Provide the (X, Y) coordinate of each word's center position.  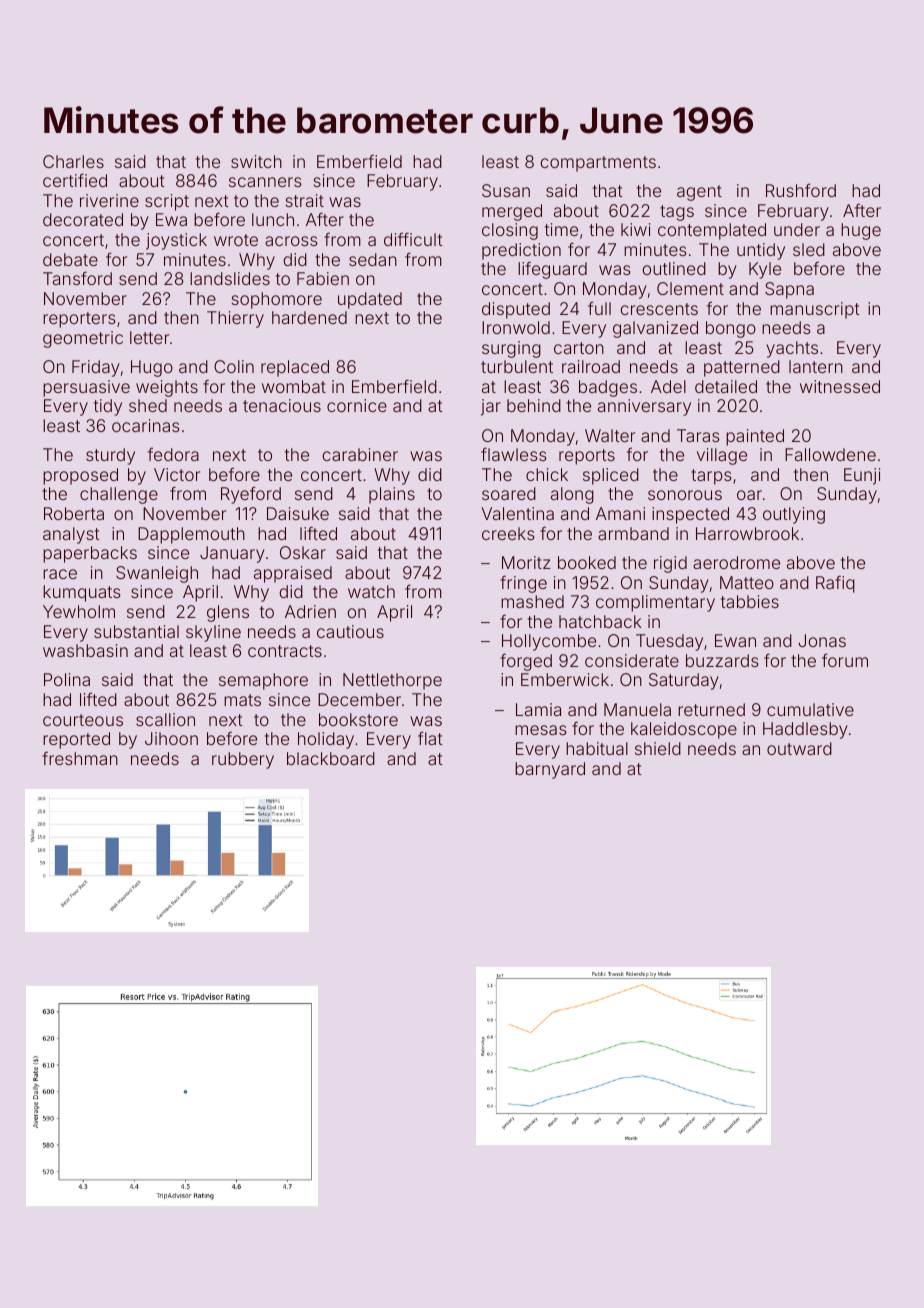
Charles (73, 161)
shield (658, 748)
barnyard (550, 770)
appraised (293, 574)
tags (677, 213)
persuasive (86, 388)
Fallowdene (830, 454)
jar (491, 407)
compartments (598, 164)
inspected (690, 515)
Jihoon (171, 738)
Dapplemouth (191, 535)
